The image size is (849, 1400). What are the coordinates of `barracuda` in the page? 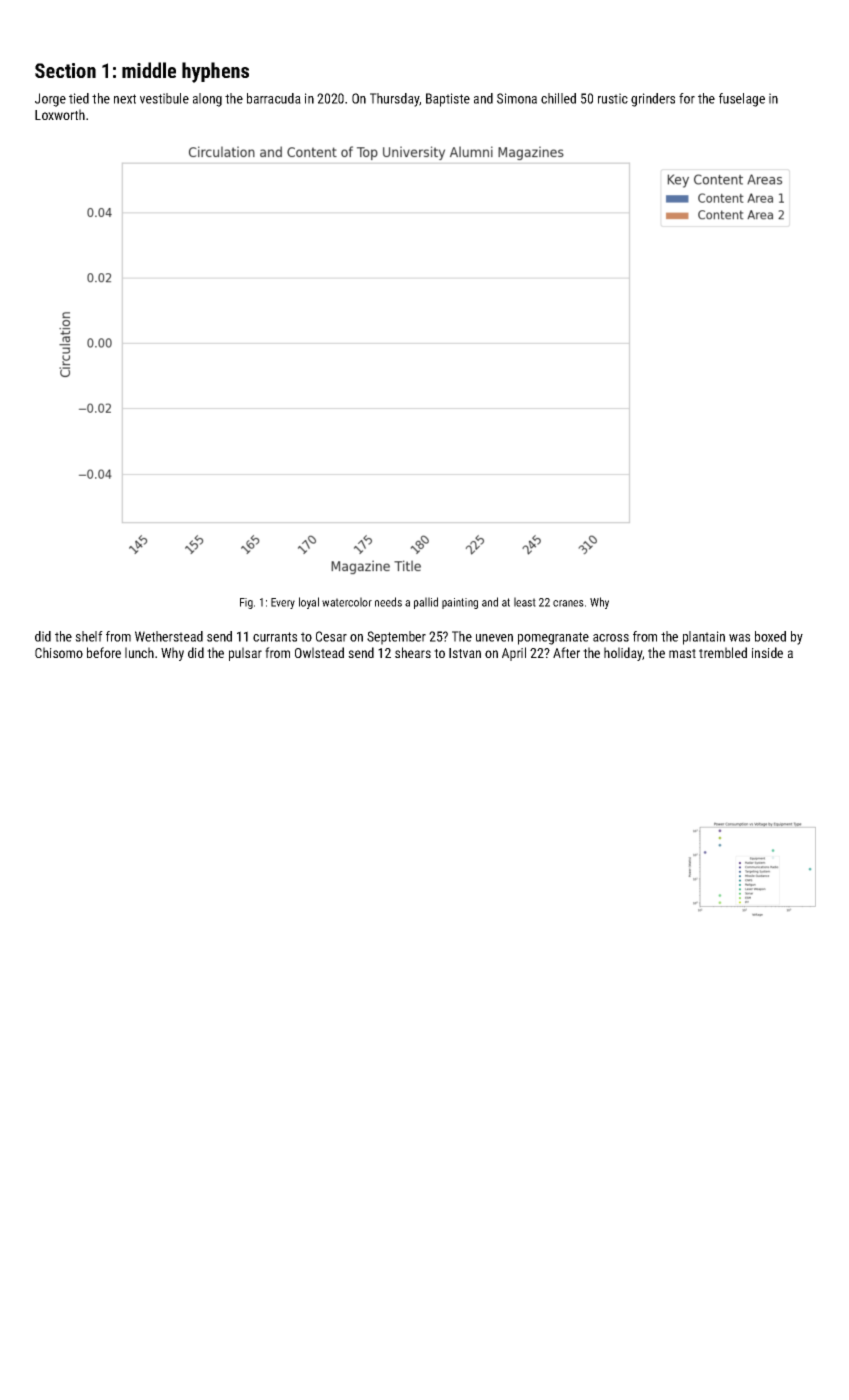 It's located at (274, 98).
